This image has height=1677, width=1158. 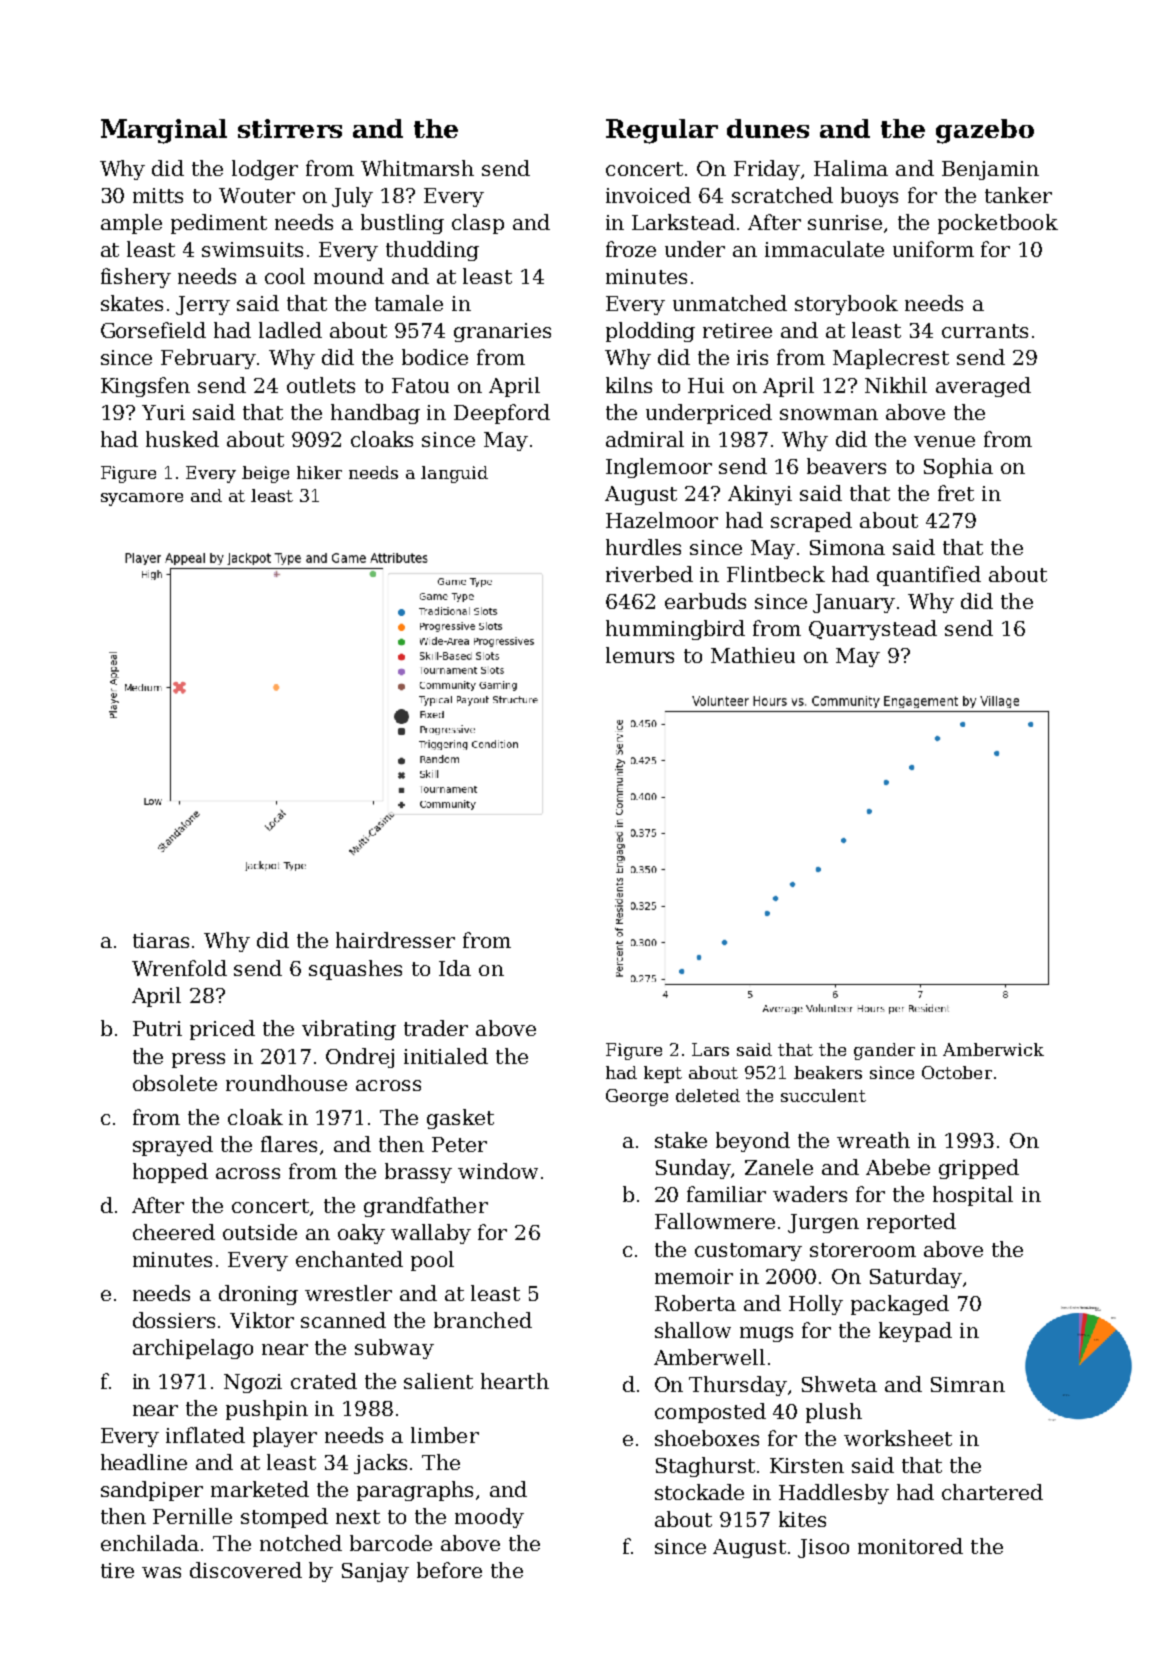 What do you see at coordinates (289, 1144) in the image?
I see `flares` at bounding box center [289, 1144].
